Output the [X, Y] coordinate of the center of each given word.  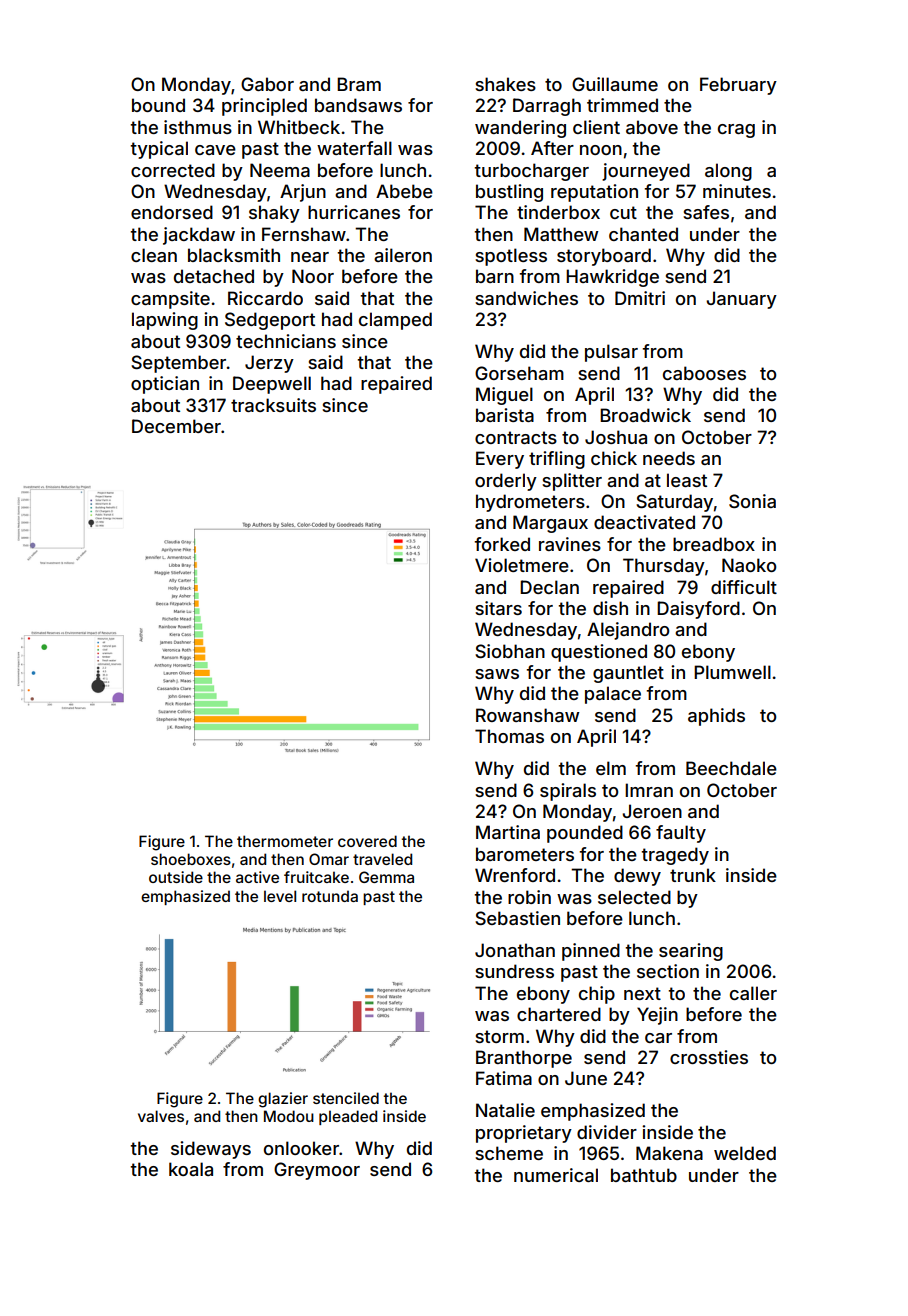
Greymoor [317, 1171]
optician [165, 385]
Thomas [509, 736]
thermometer [285, 841]
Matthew [561, 234]
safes [706, 212]
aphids [716, 717]
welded [745, 1153]
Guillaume [615, 84]
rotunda [330, 896]
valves [161, 1116]
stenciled [346, 1098]
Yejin [657, 1016]
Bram [359, 84]
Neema [280, 170]
